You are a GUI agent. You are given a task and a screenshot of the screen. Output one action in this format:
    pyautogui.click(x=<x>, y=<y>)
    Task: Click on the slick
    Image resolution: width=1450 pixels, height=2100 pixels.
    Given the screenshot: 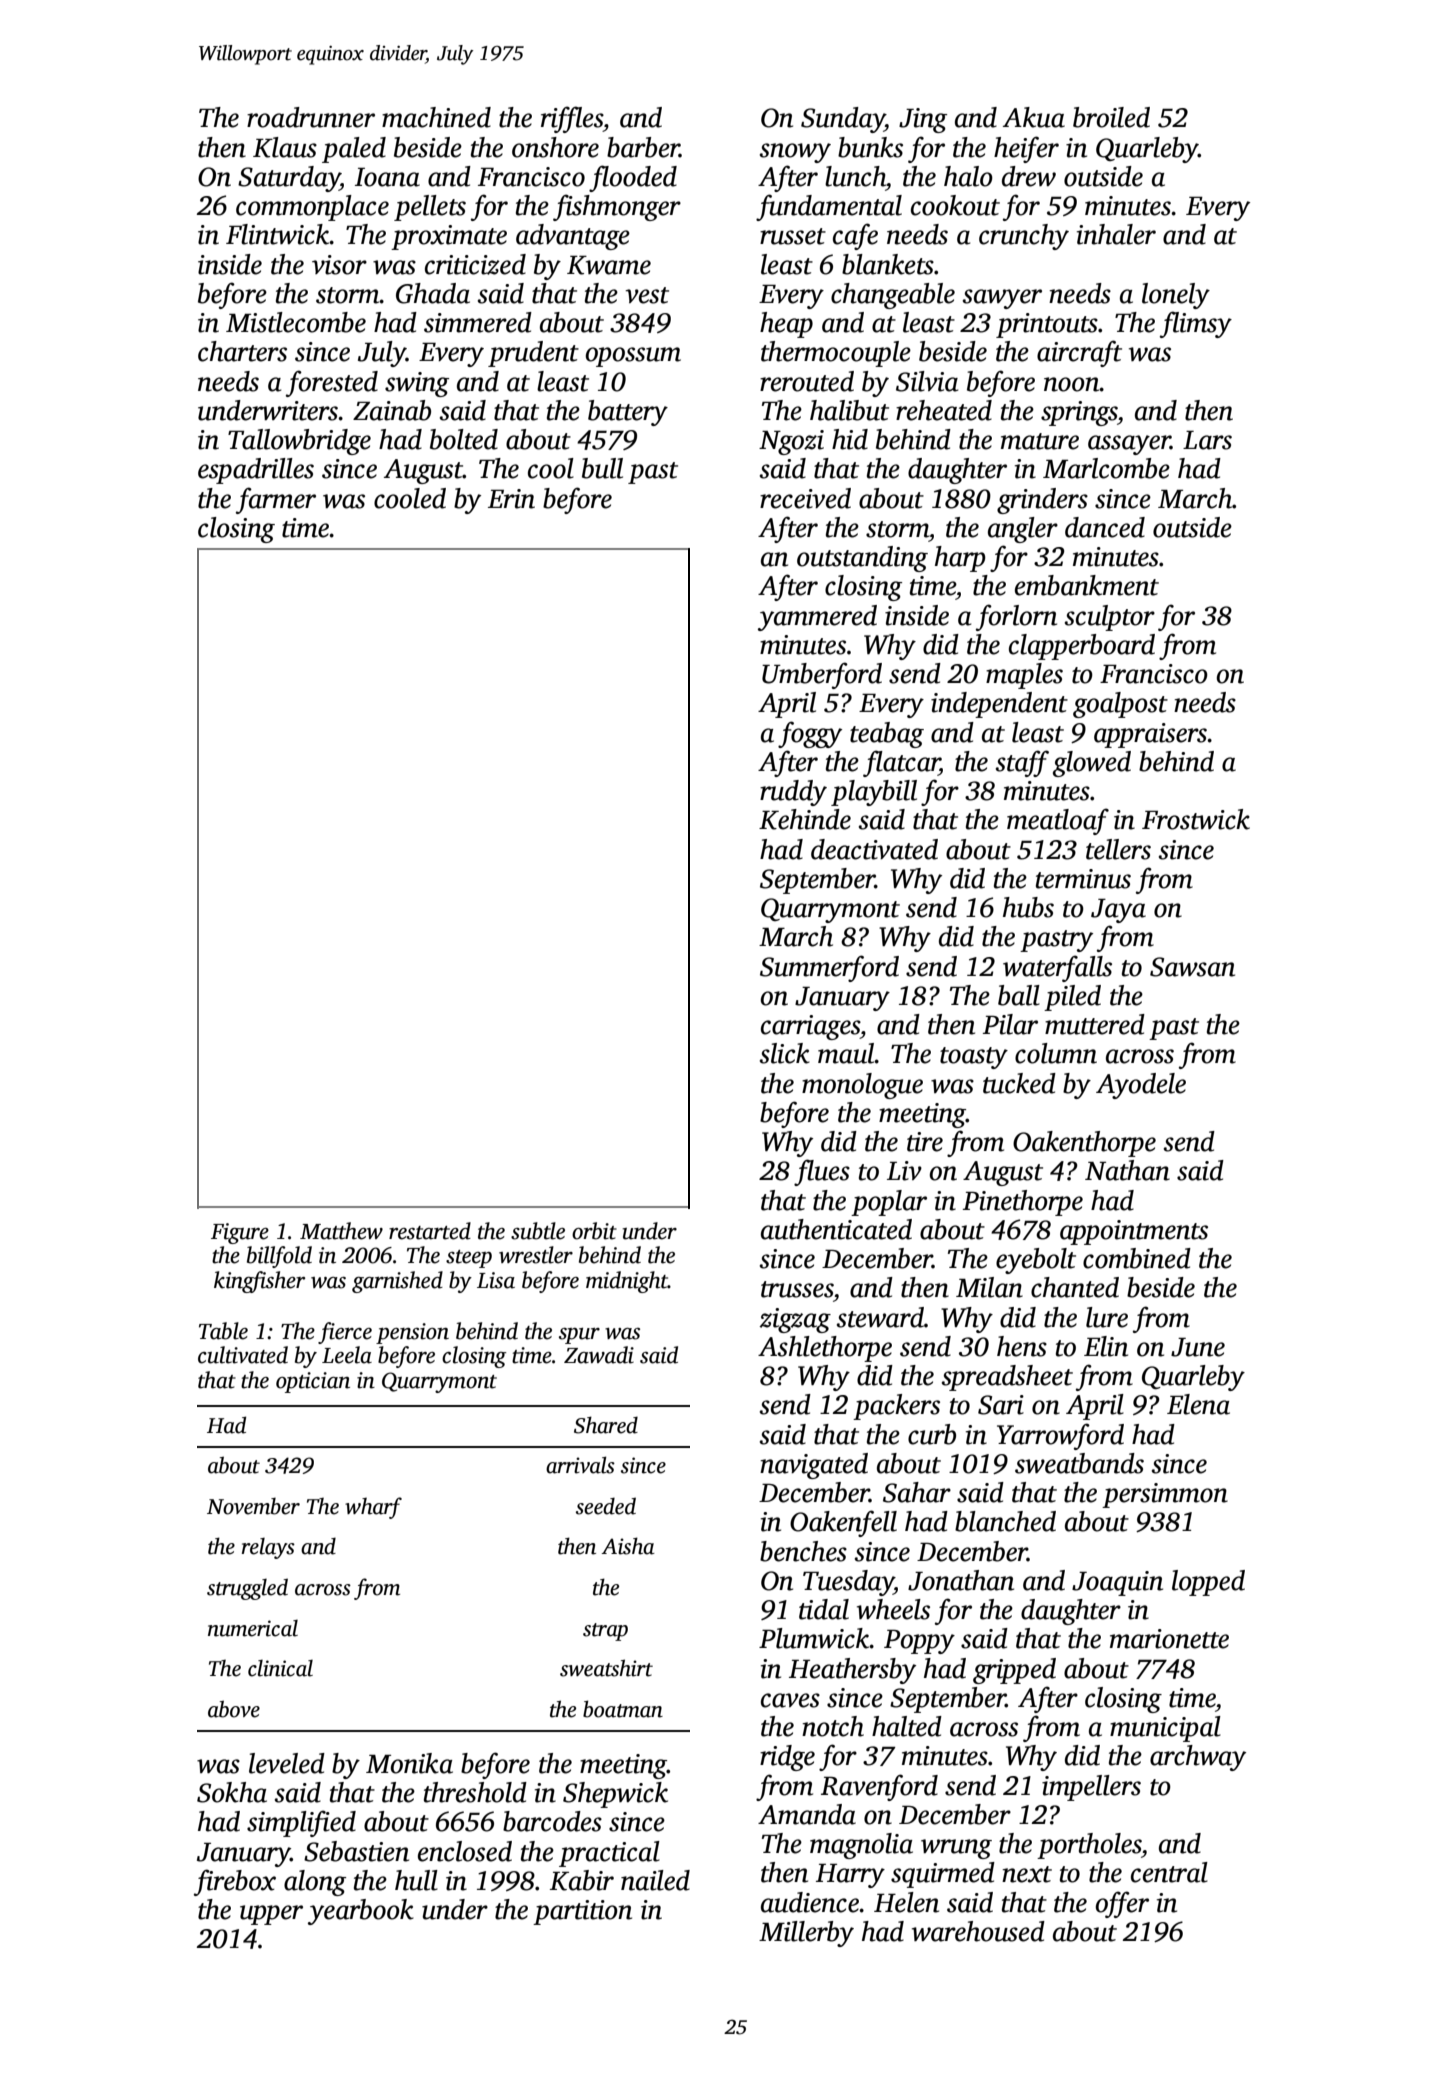 What is the action you would take?
    pyautogui.click(x=785, y=1053)
